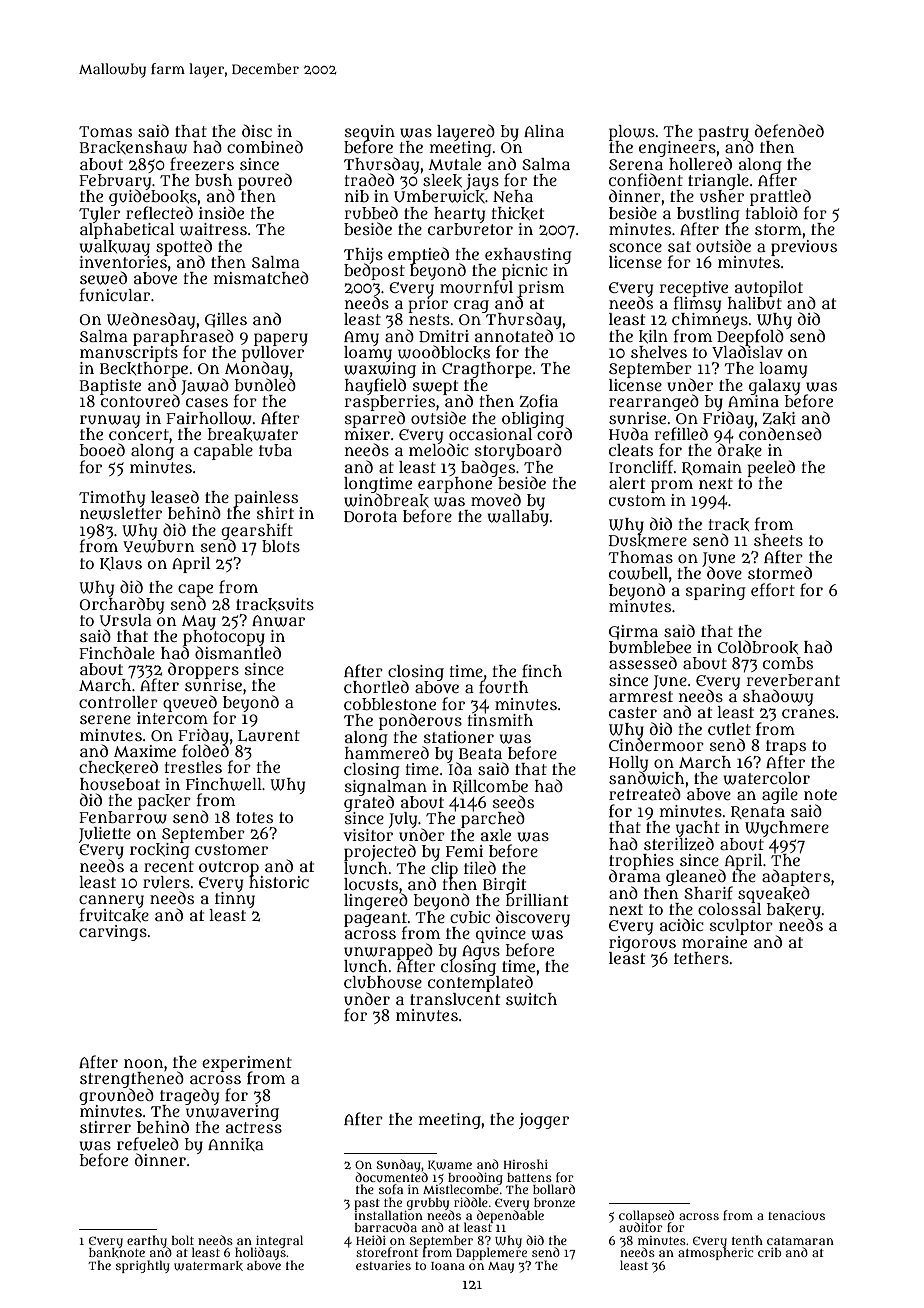  I want to click on combined, so click(265, 146).
